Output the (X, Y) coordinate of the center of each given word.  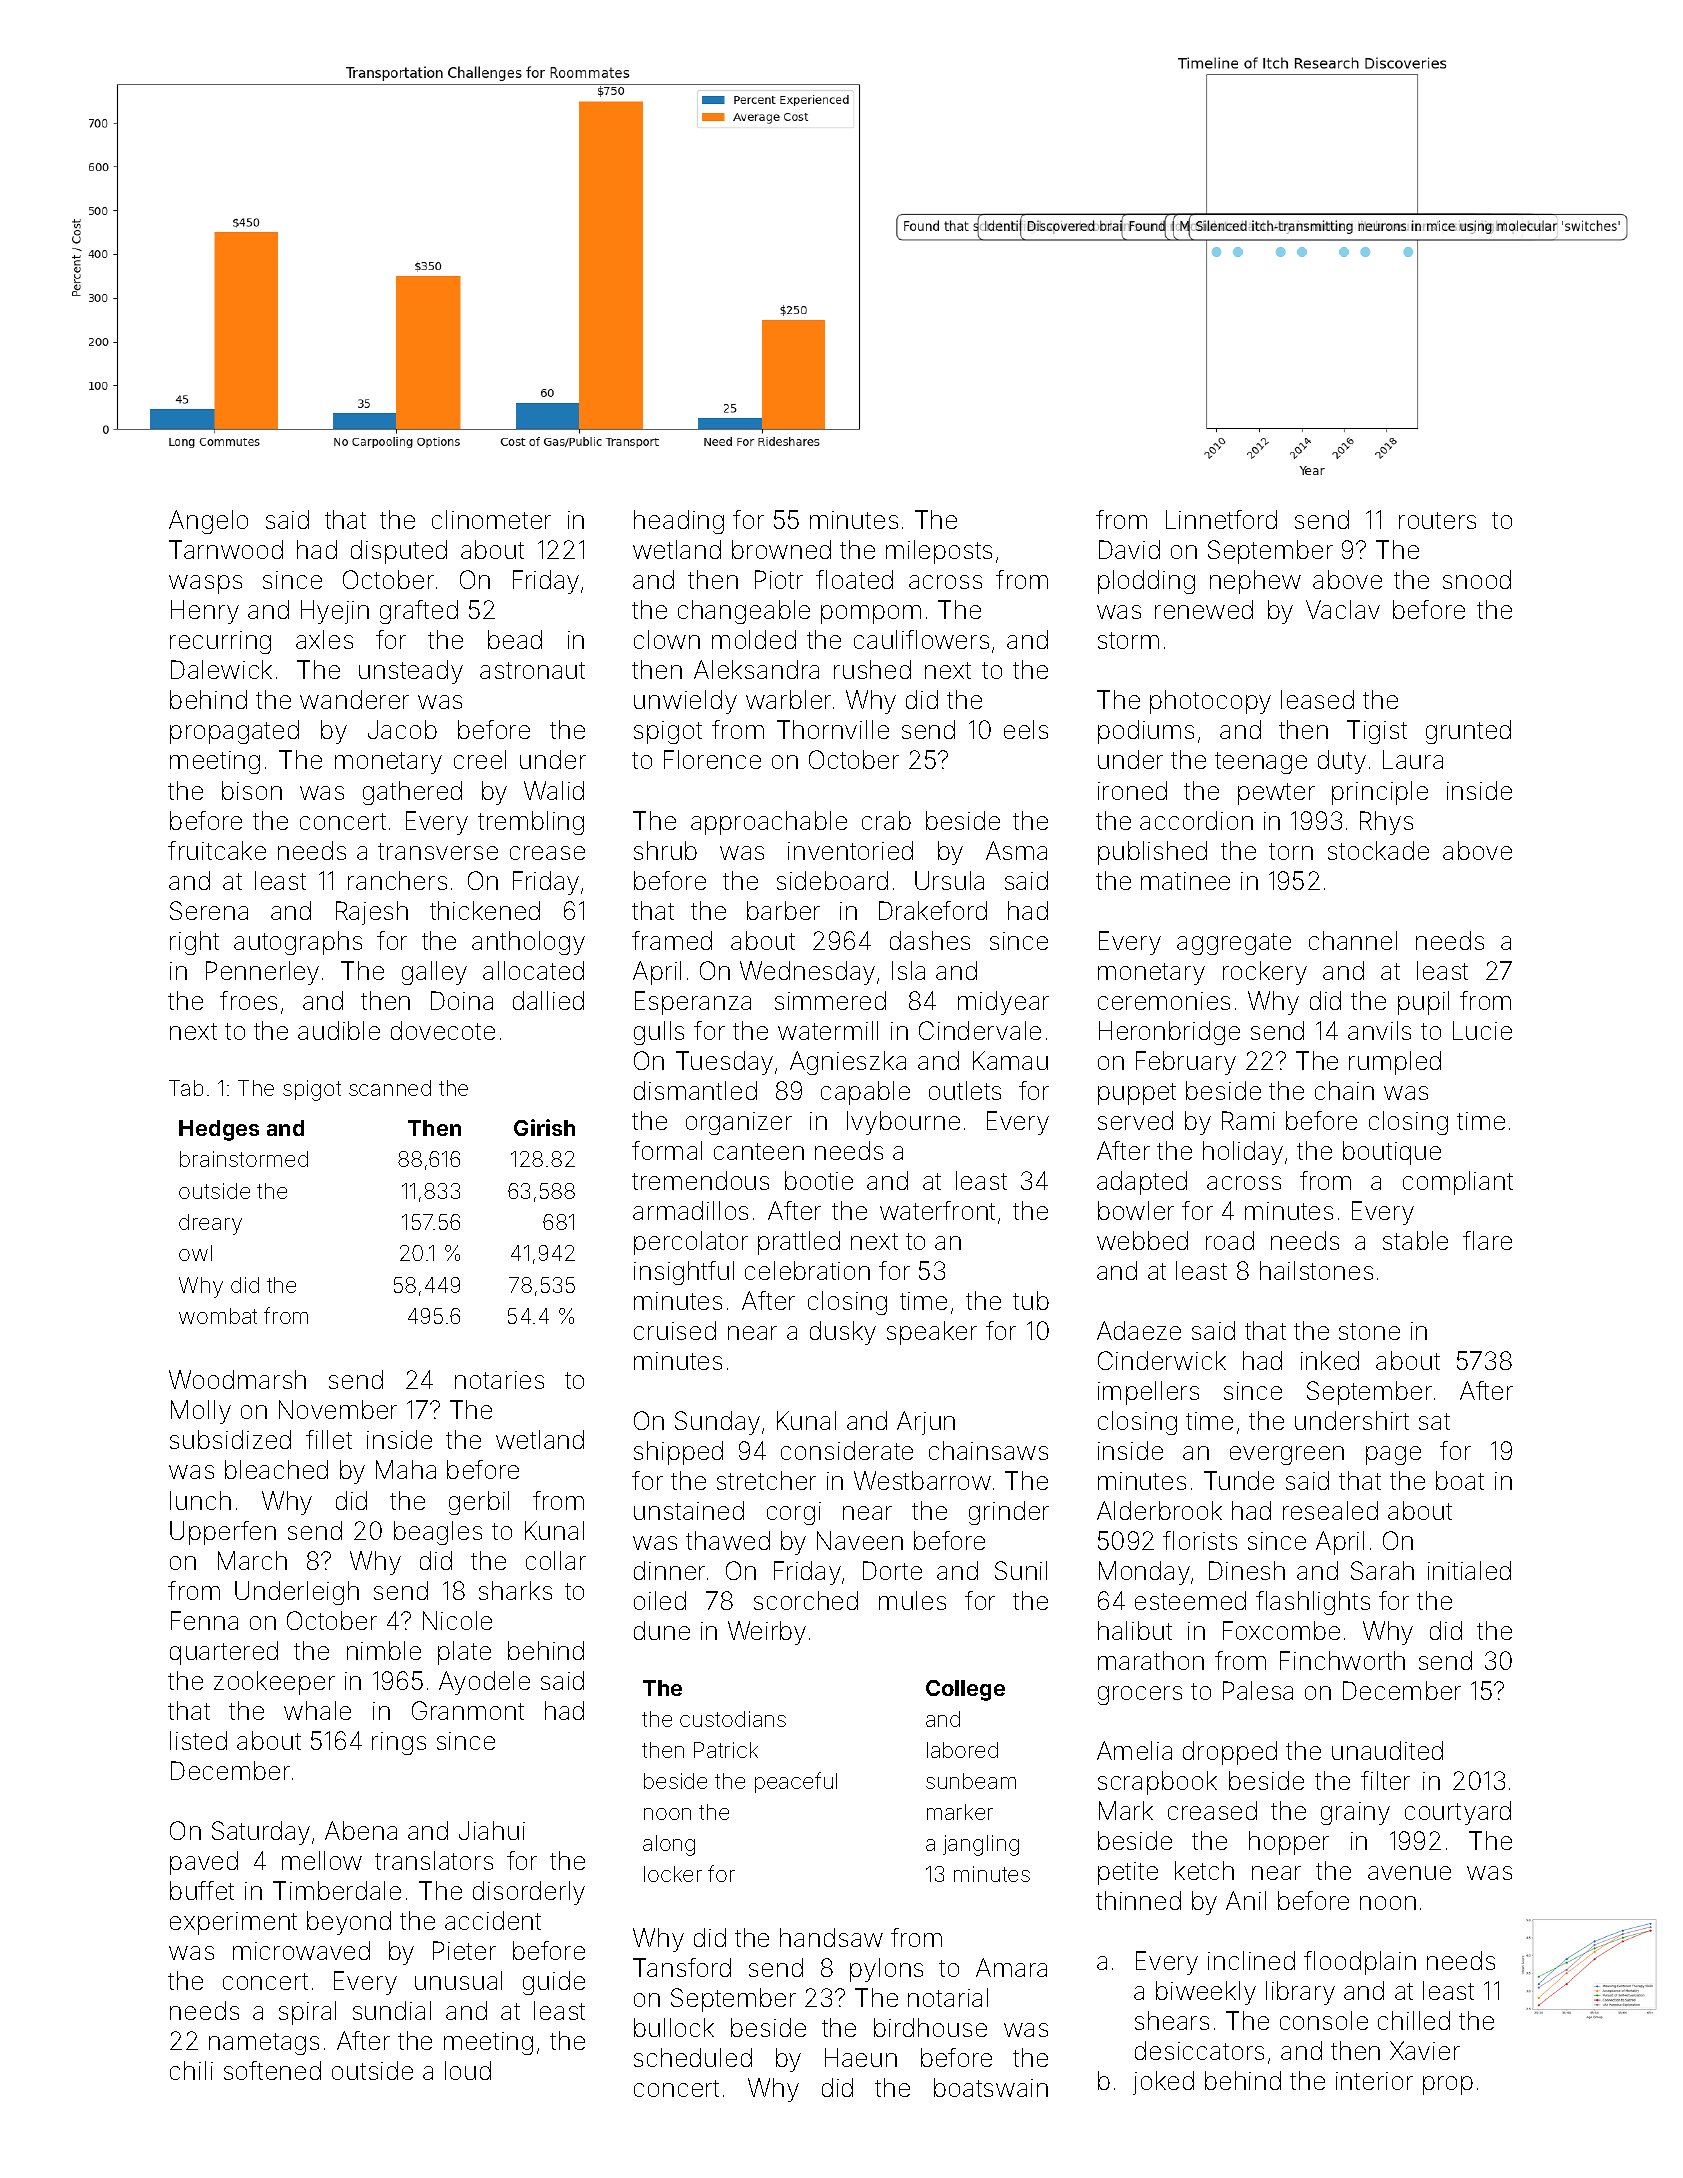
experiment (233, 1923)
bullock (674, 2027)
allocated (533, 970)
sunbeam (971, 1781)
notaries (499, 1380)
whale (317, 1710)
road (1230, 1240)
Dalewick (221, 669)
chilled (1414, 2020)
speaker (932, 1333)
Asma (1016, 850)
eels (1026, 729)
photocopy (1210, 702)
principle (1380, 793)
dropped (1230, 1753)
